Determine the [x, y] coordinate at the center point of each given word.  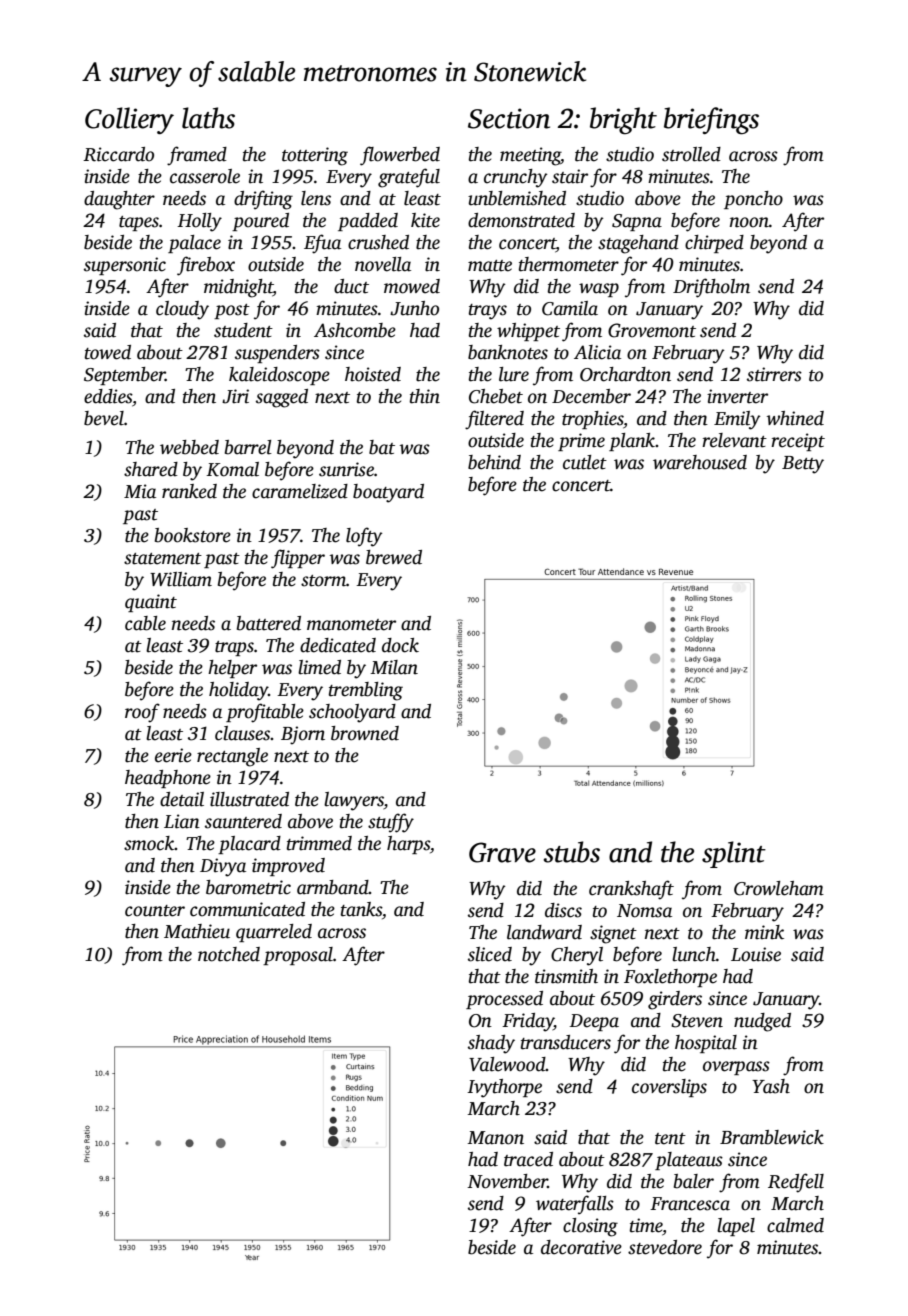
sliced [490, 954]
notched [229, 954]
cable [145, 623]
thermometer [569, 264]
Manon [495, 1138]
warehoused [700, 462]
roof [142, 713]
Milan [394, 667]
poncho [753, 200]
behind [494, 462]
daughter [119, 200]
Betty [803, 465]
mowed [412, 286]
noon [749, 222]
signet [613, 934]
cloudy [182, 310]
